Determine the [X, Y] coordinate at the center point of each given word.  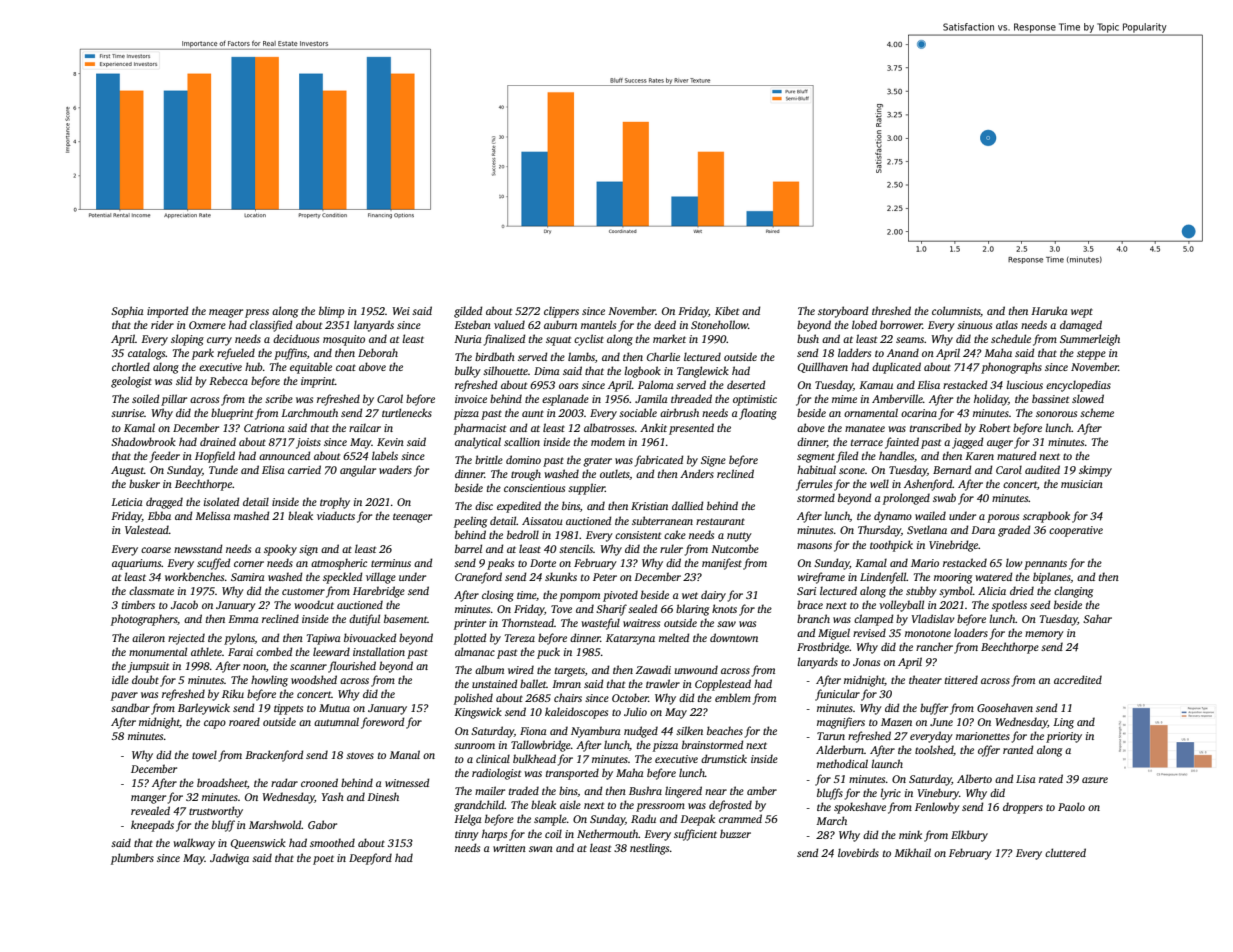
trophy [335, 503]
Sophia [127, 312]
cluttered [1065, 852]
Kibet [727, 310]
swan [541, 849]
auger [1000, 444]
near [716, 792]
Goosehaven [1005, 707]
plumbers [132, 859]
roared [244, 721]
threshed [891, 310]
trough [526, 475]
